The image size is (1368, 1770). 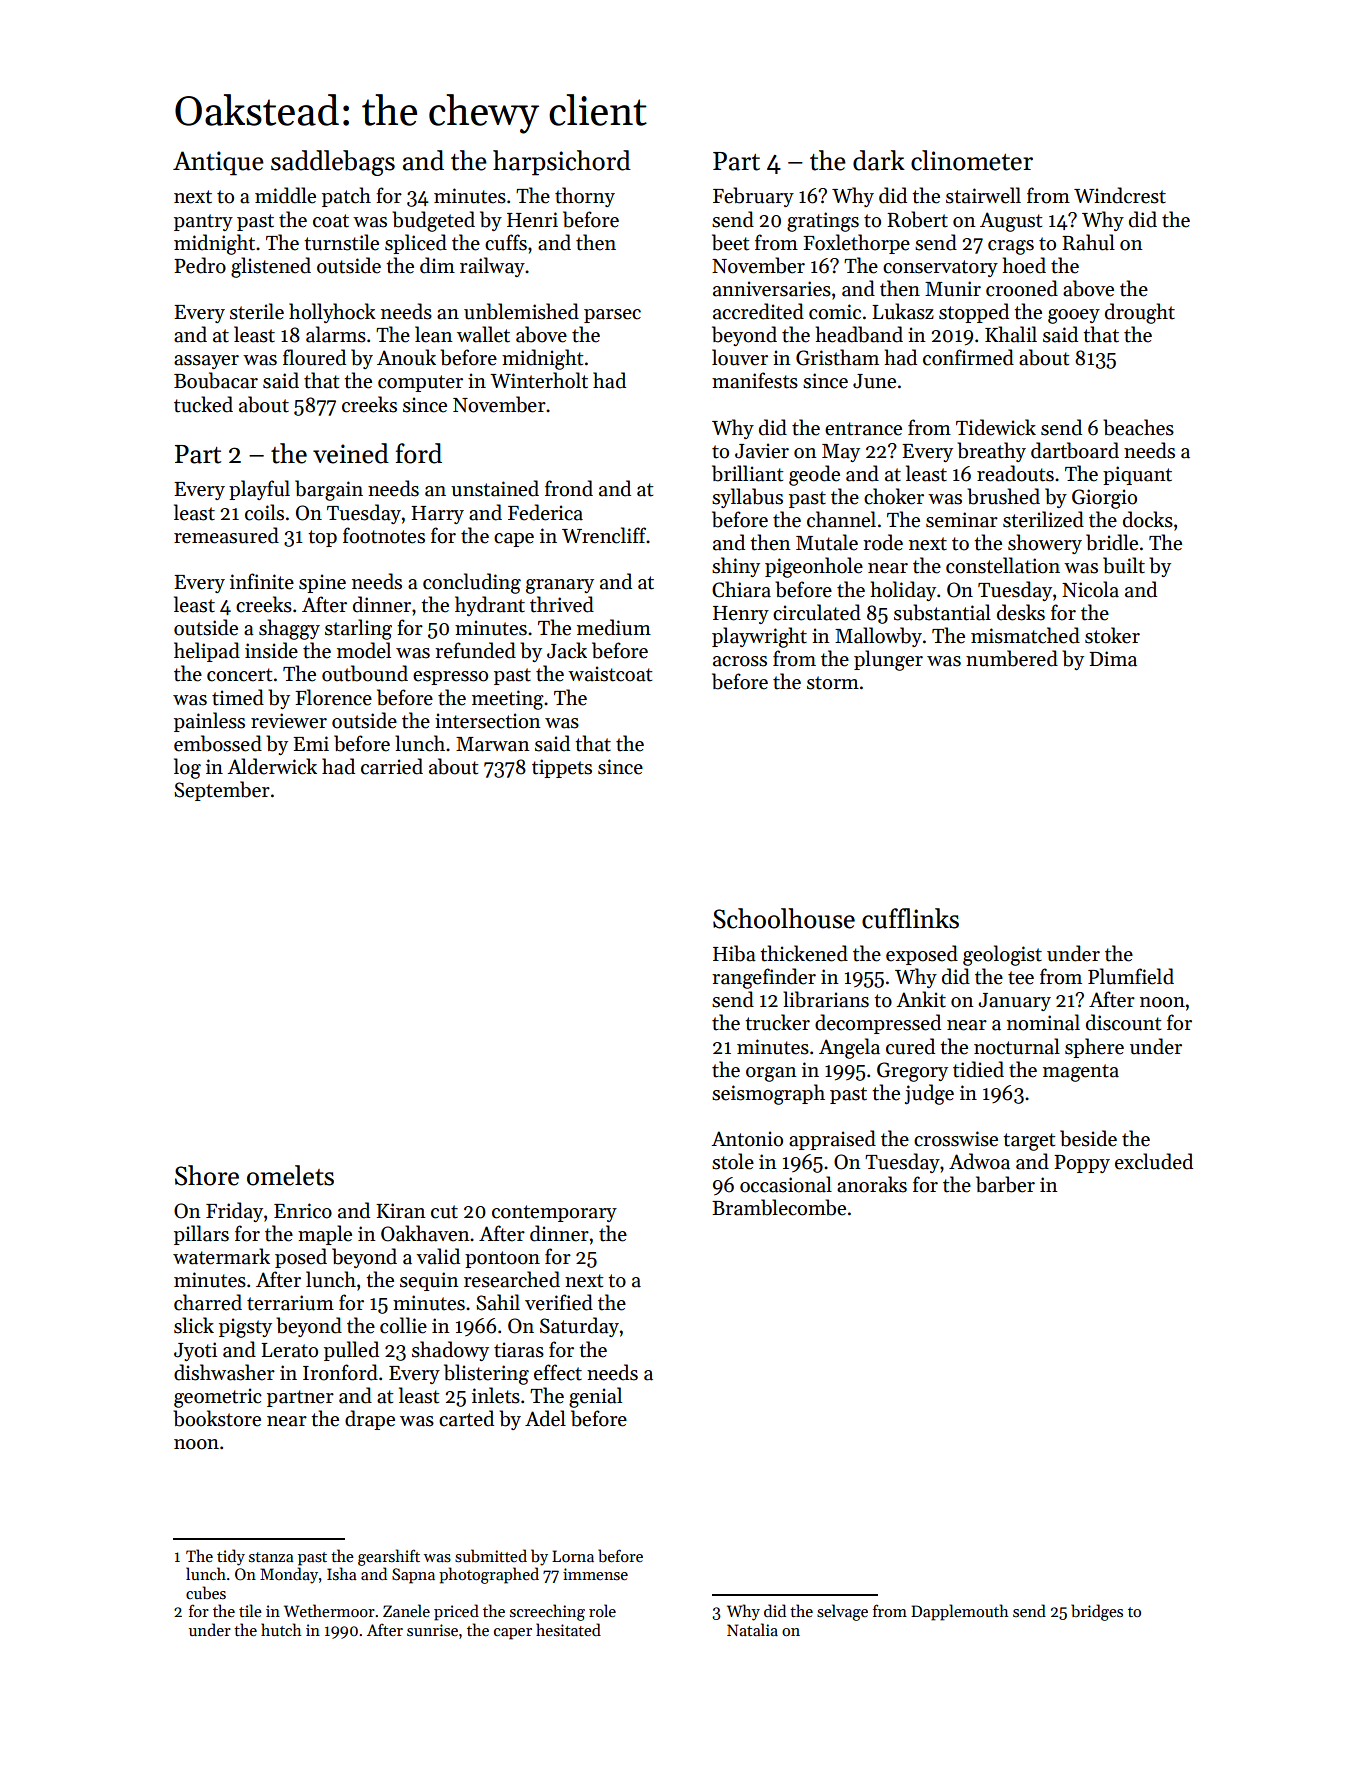 I want to click on unblemished, so click(x=521, y=311).
